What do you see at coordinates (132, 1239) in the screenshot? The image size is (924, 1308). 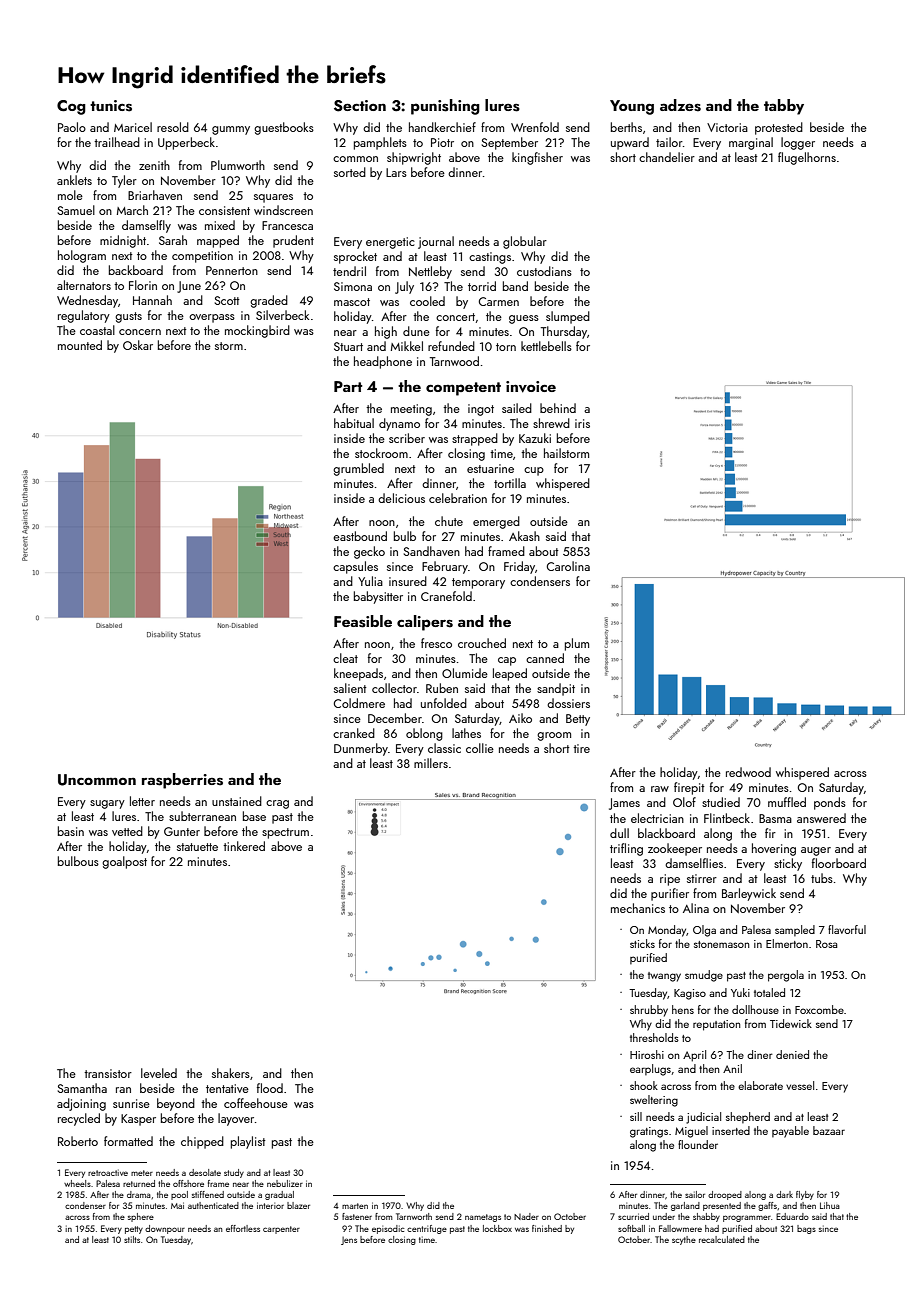 I see `stilts` at bounding box center [132, 1239].
